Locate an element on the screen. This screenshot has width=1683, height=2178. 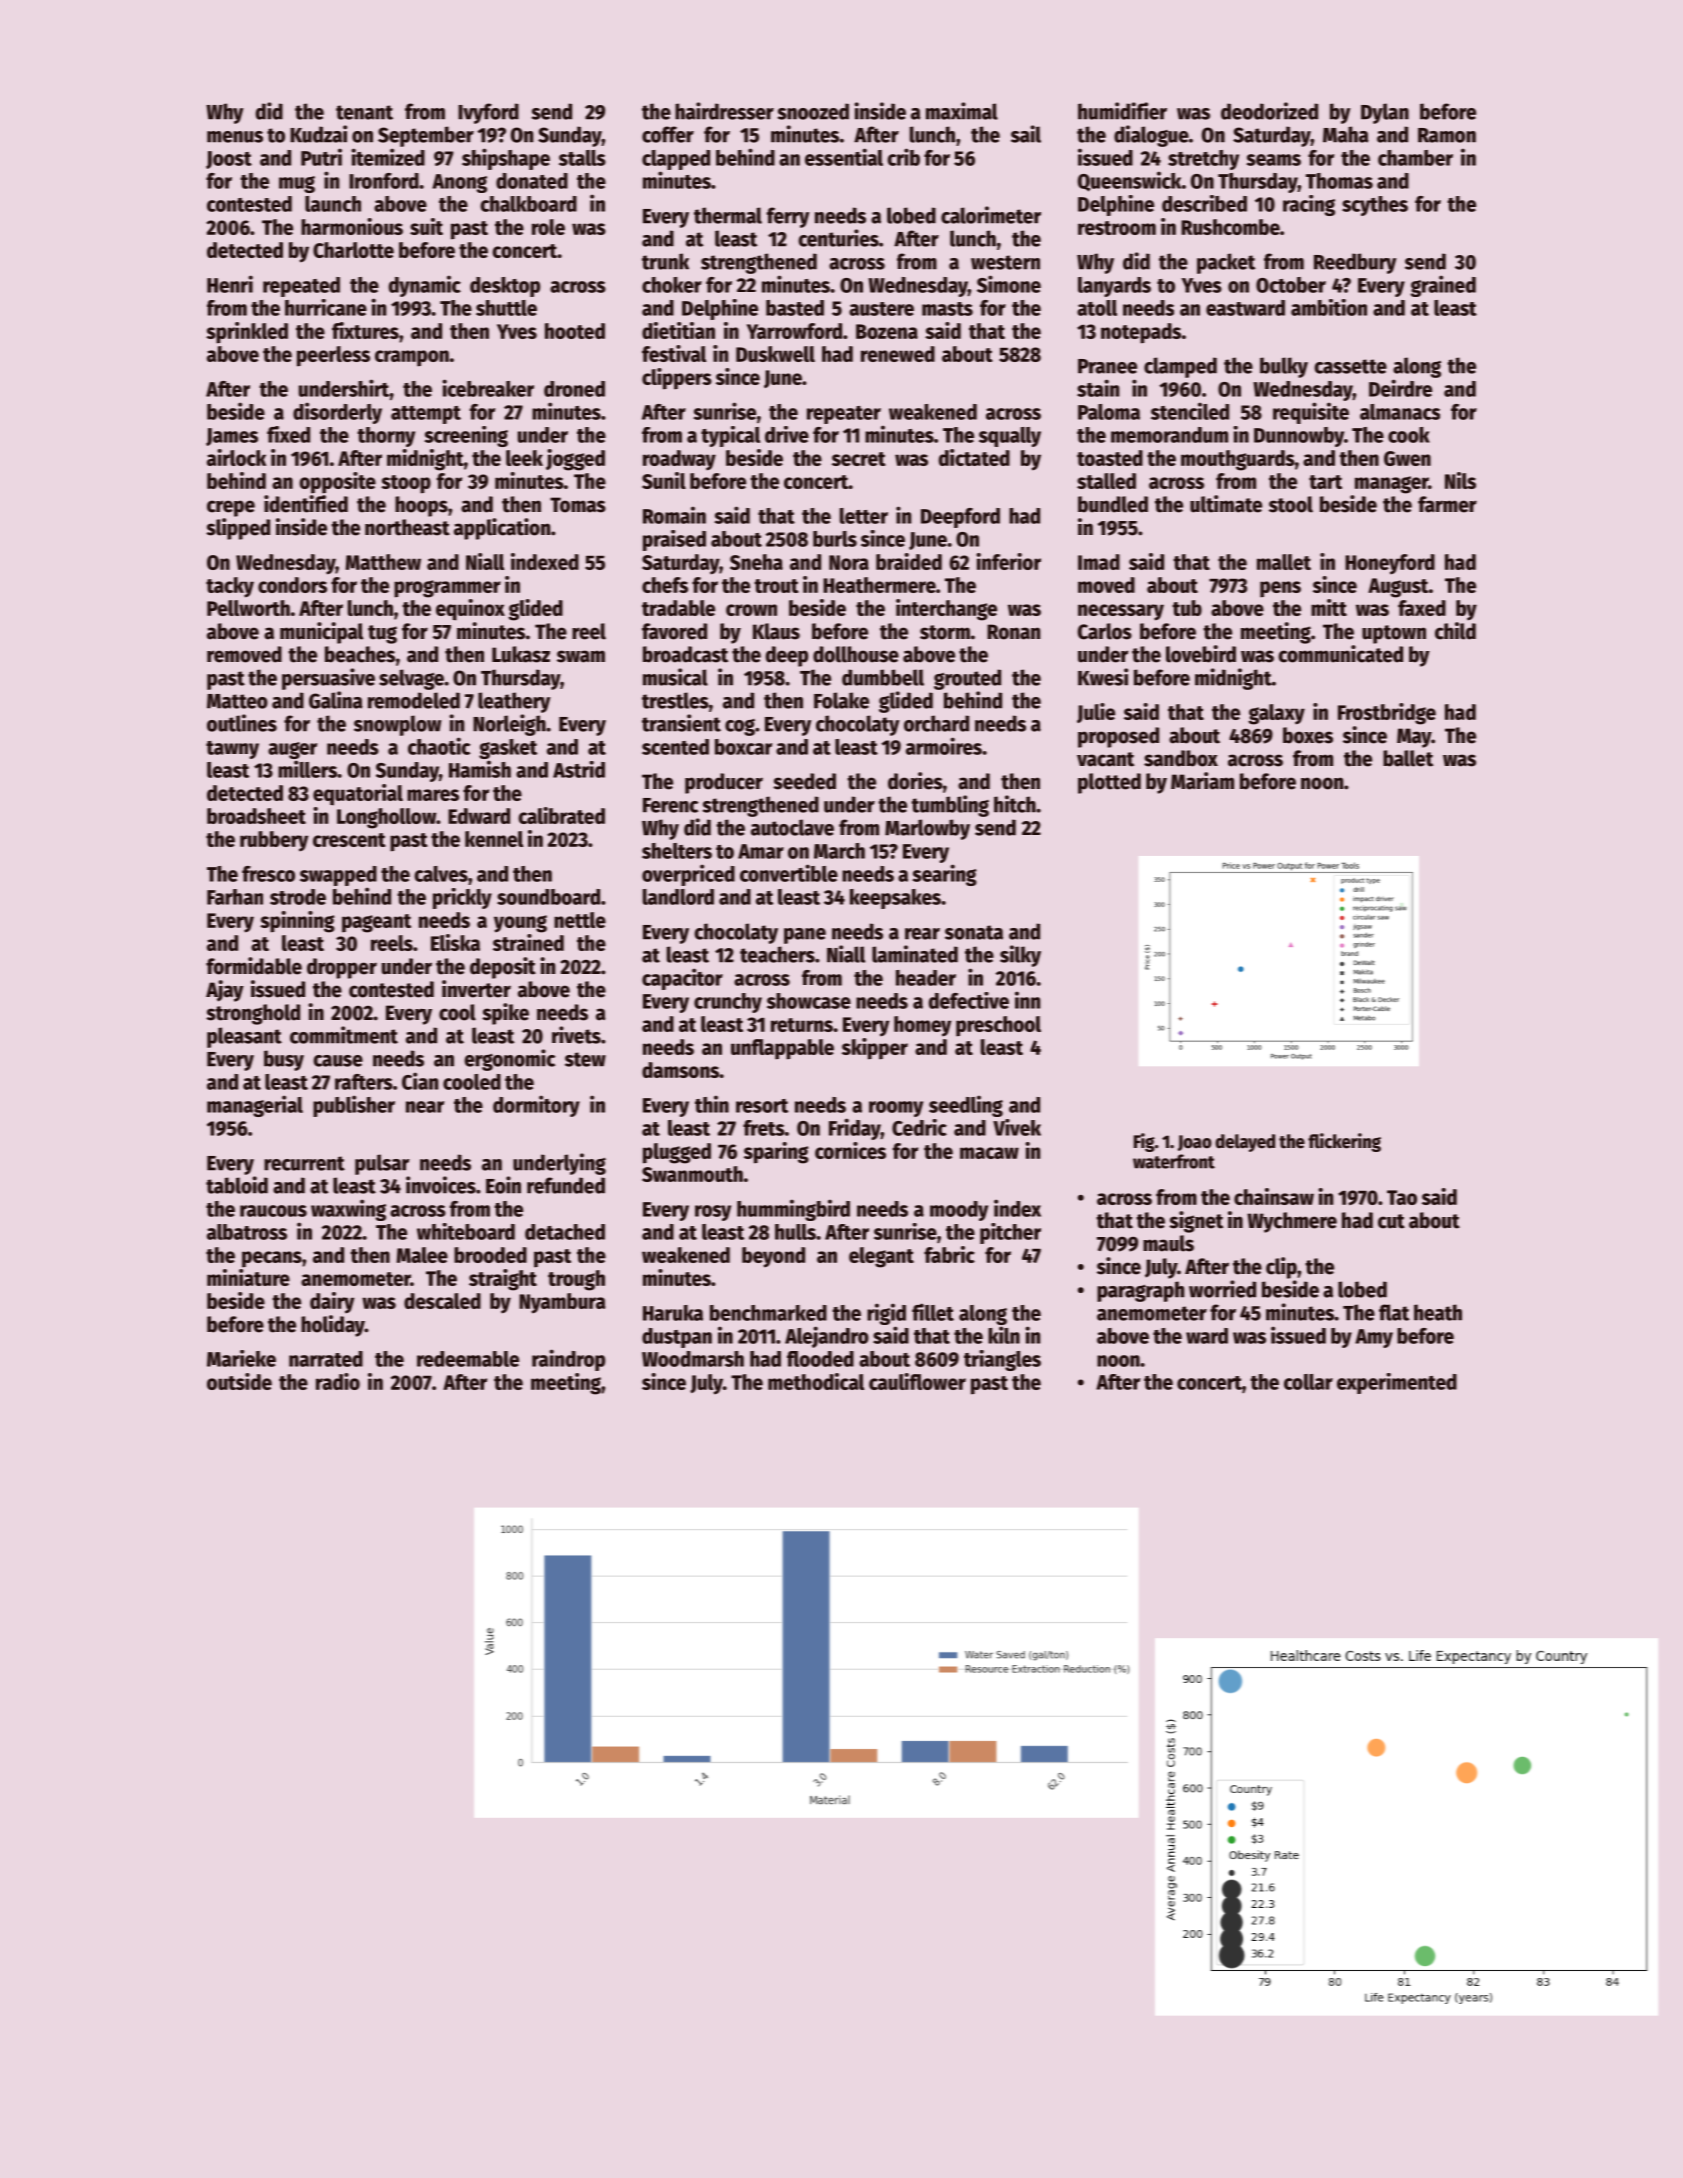
redeemable is located at coordinates (468, 1359).
